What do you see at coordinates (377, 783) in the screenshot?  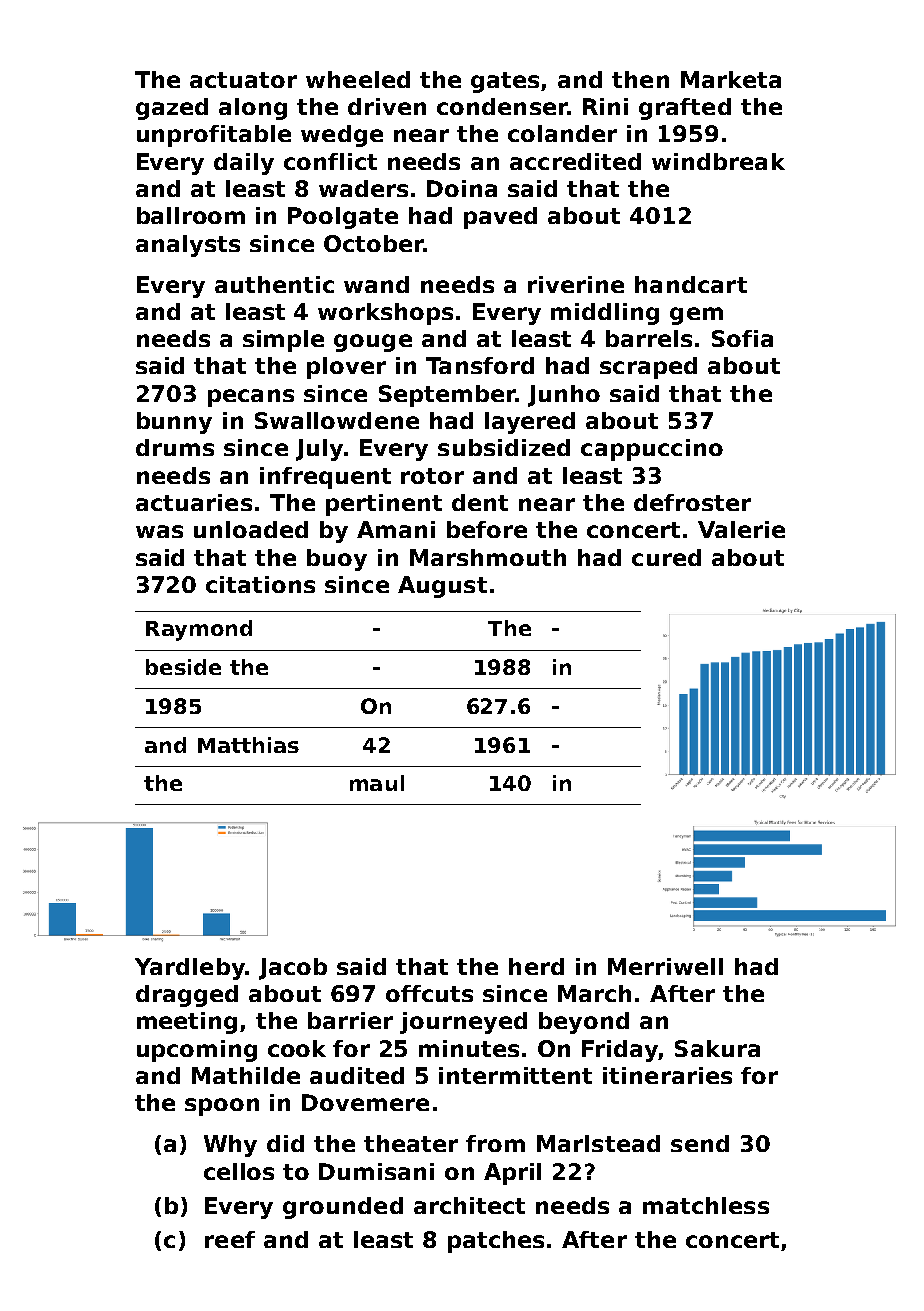 I see `maul` at bounding box center [377, 783].
